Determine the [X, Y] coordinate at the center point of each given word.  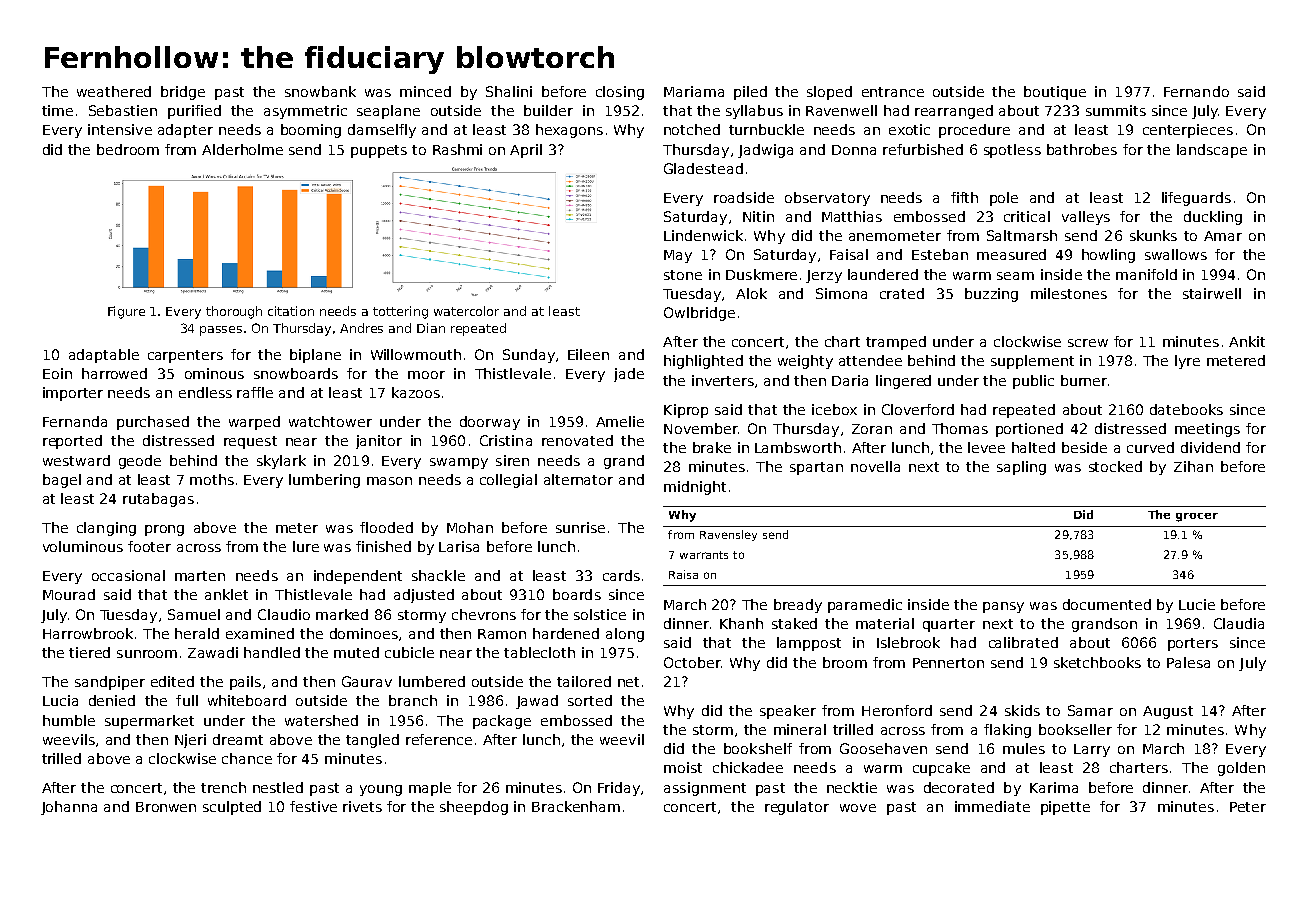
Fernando [1196, 91]
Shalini [509, 91]
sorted [590, 700]
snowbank [320, 91]
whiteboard [247, 700]
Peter [1248, 807]
